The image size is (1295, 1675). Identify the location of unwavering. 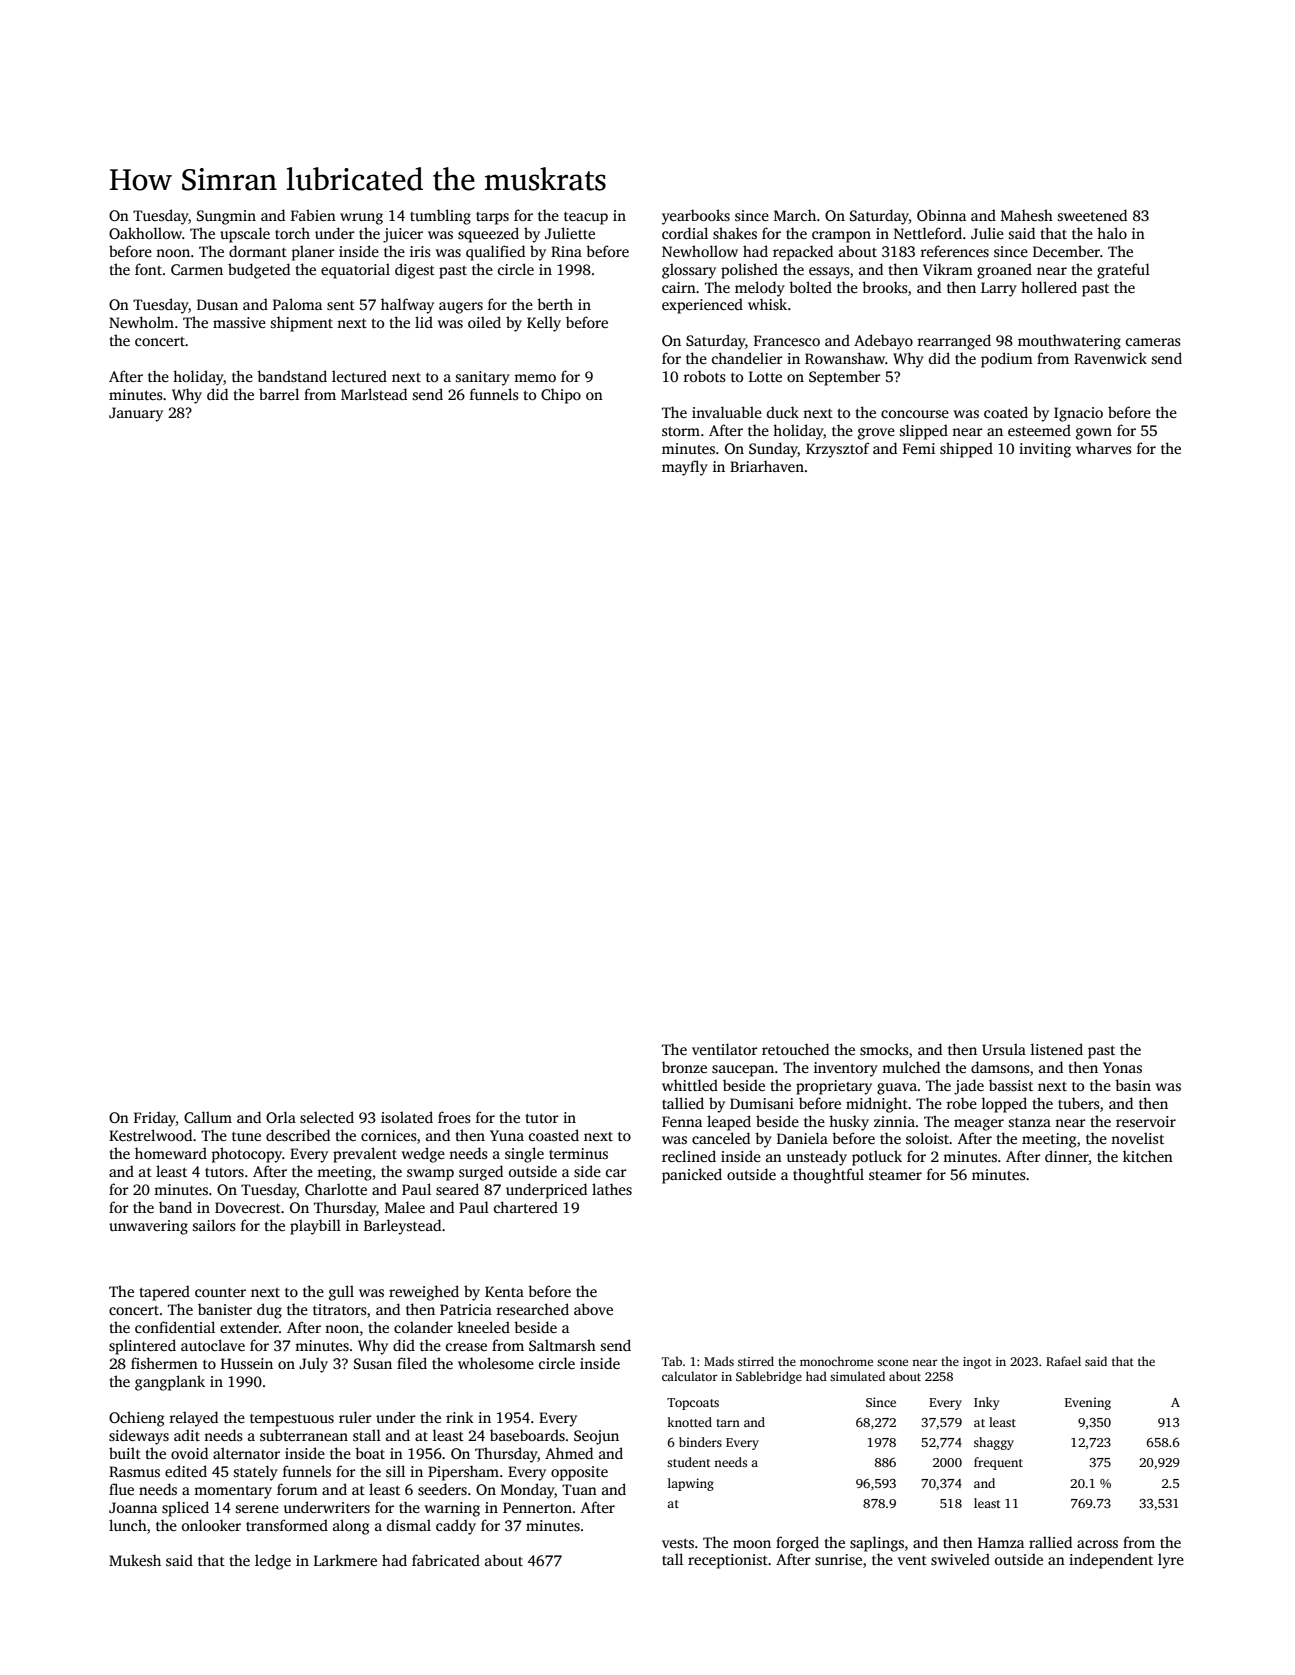
(148, 1227).
